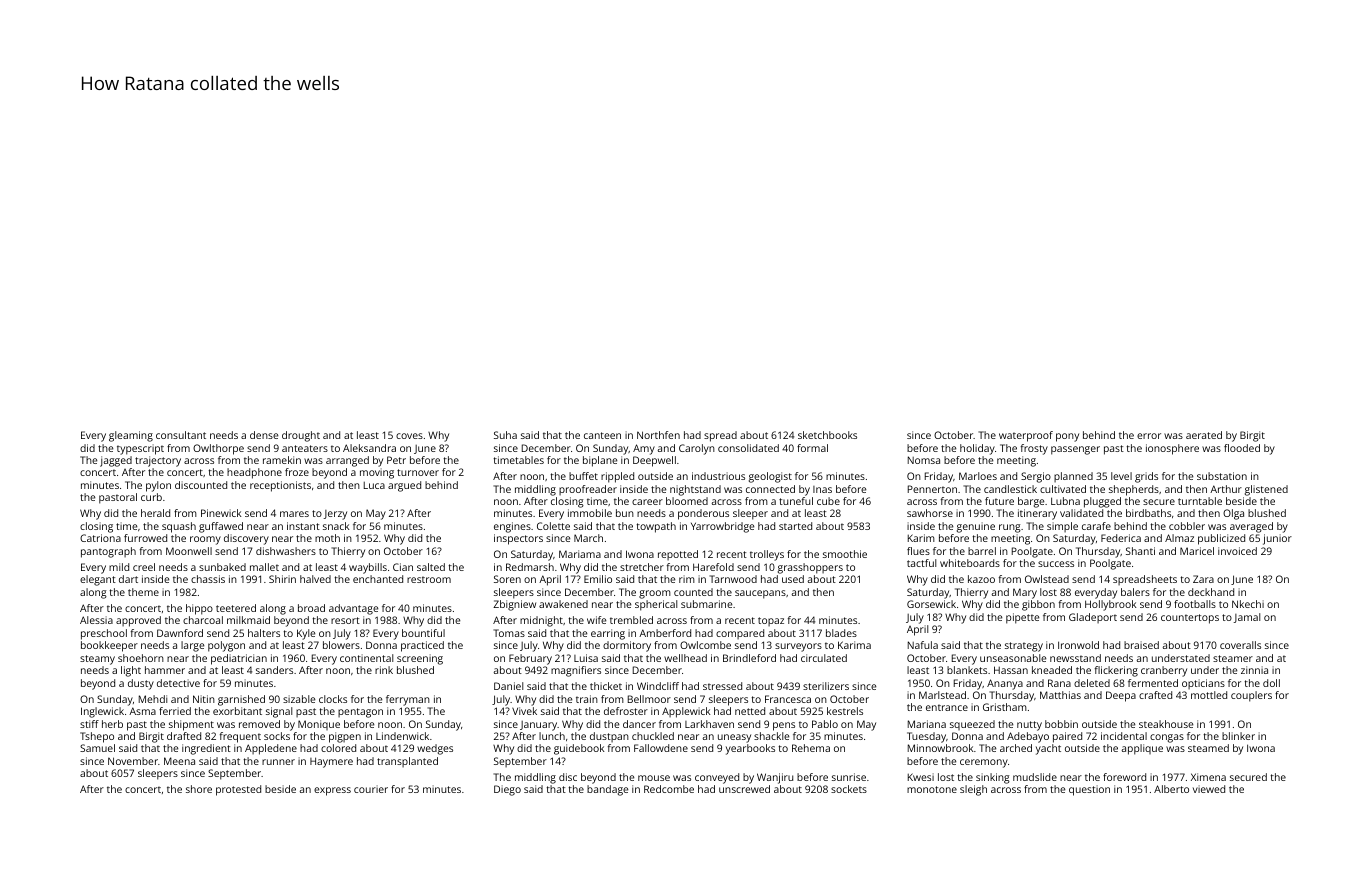 This page has height=887, width=1372. What do you see at coordinates (199, 789) in the page?
I see `shore` at bounding box center [199, 789].
